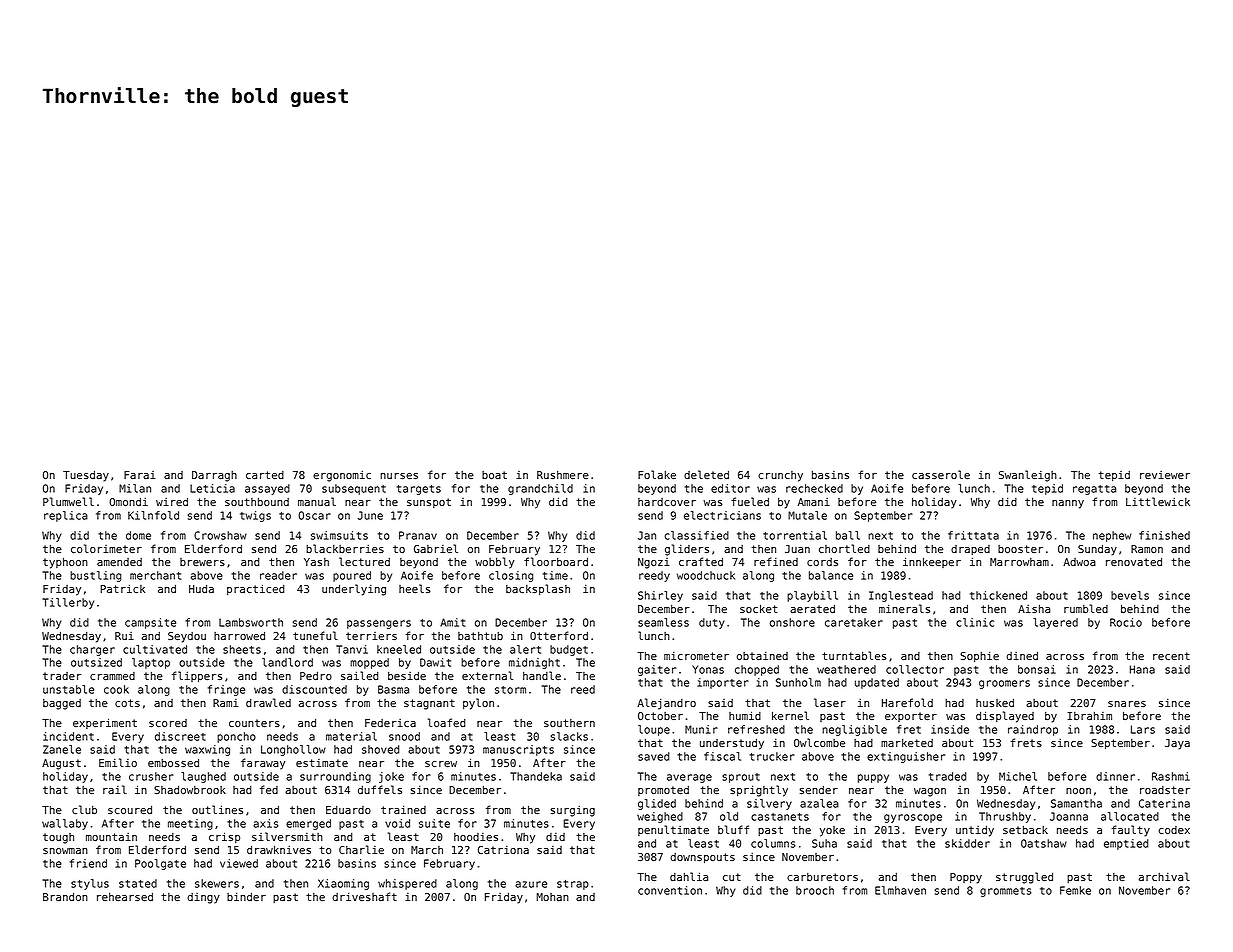 The width and height of the page is (1233, 952). I want to click on Milan, so click(135, 488).
